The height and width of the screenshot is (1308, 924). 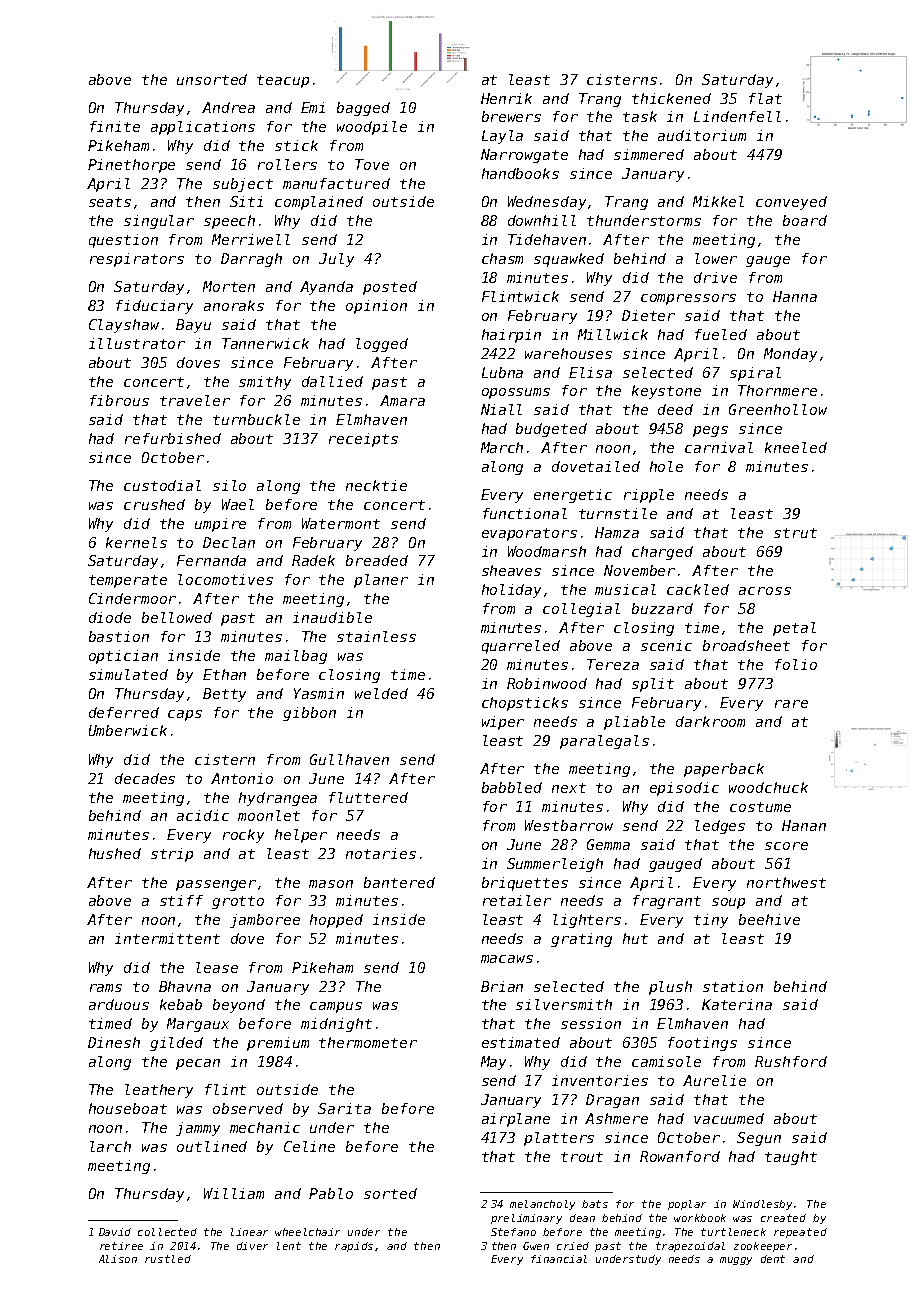 What do you see at coordinates (501, 409) in the screenshot?
I see `Niall` at bounding box center [501, 409].
